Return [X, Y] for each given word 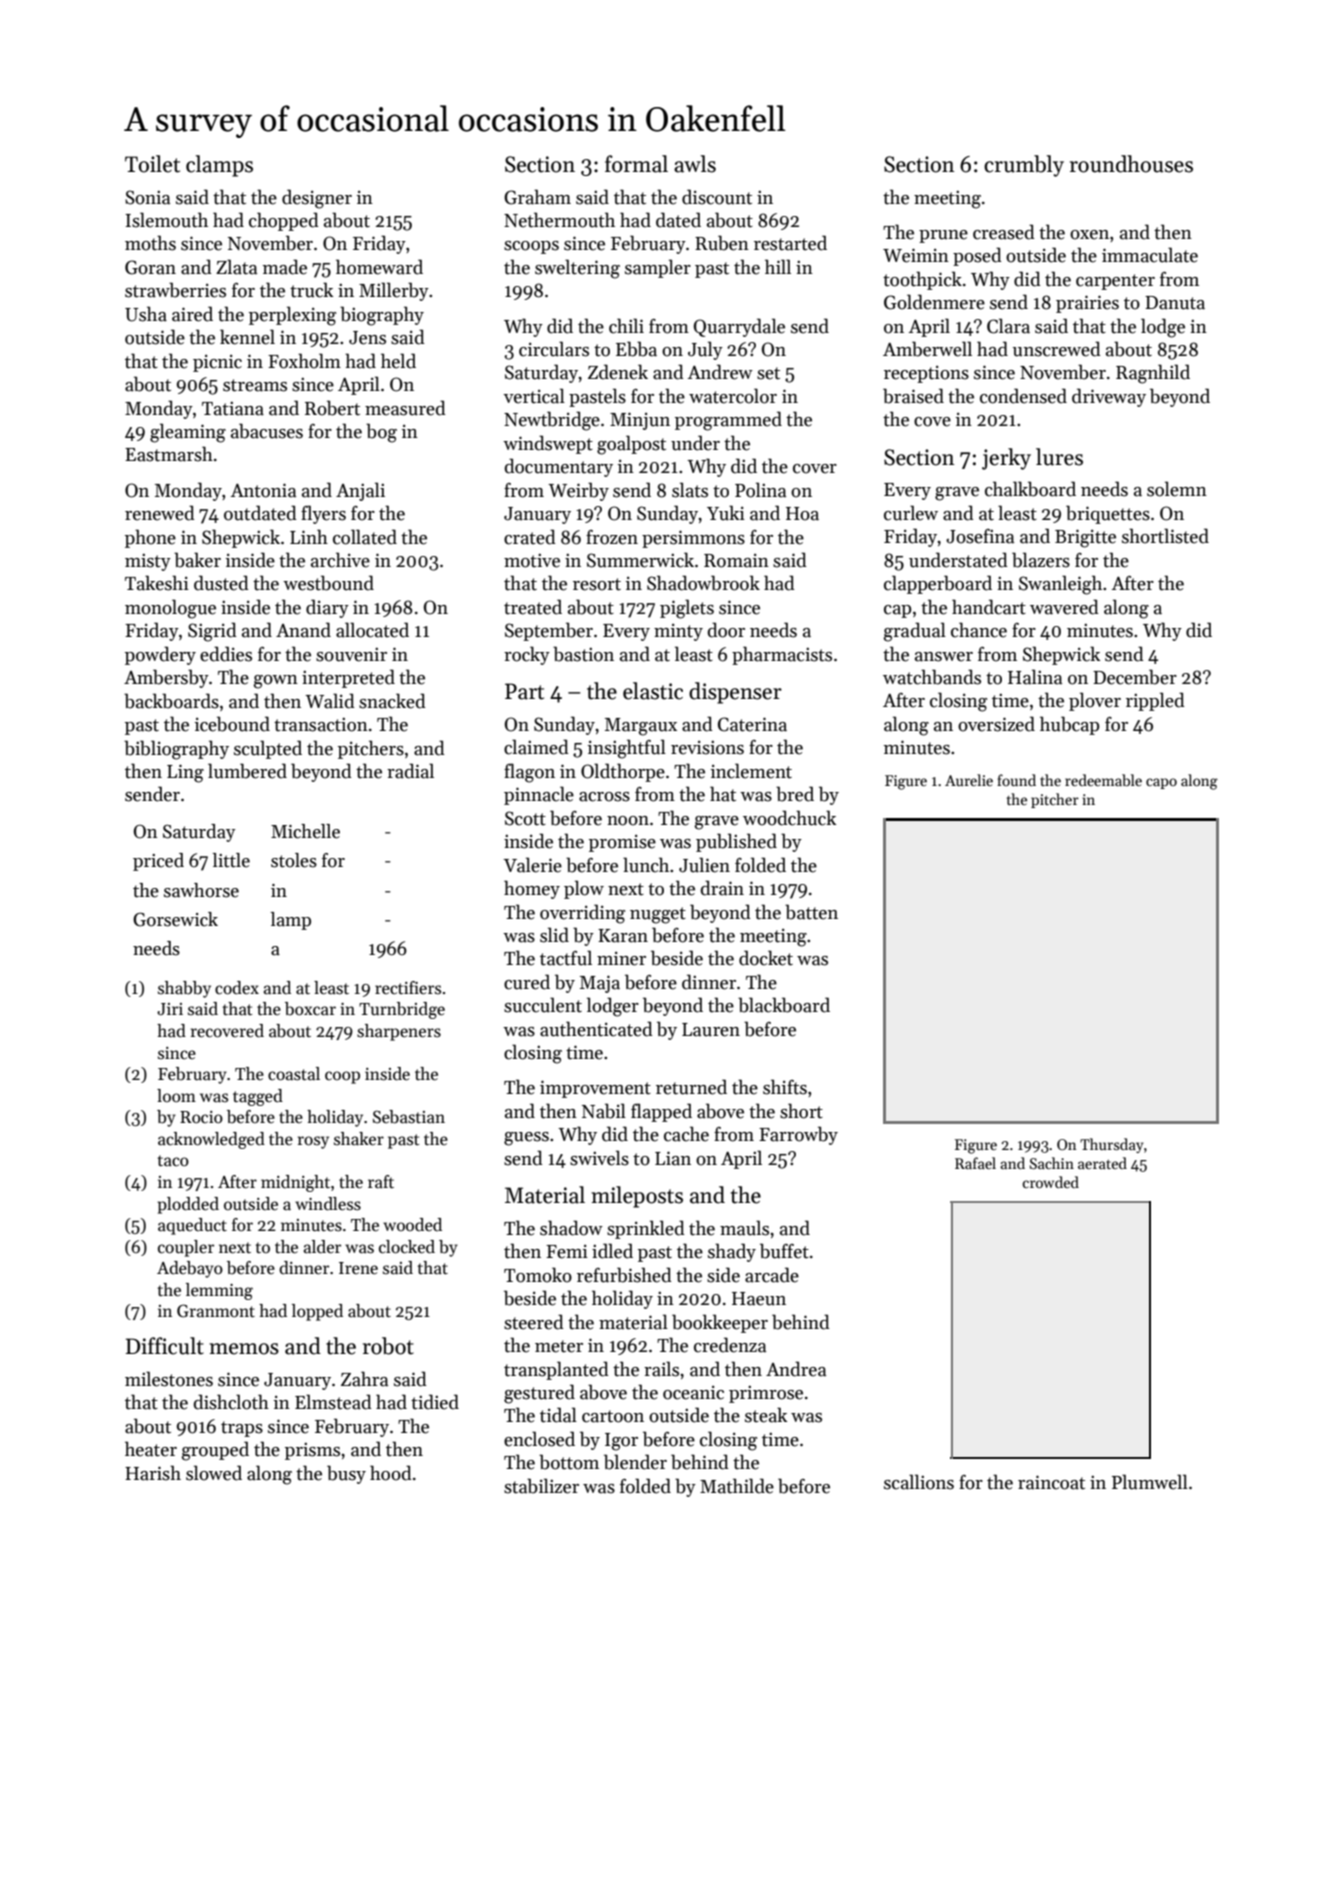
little [231, 860]
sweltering [577, 269]
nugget [658, 915]
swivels [599, 1158]
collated [365, 537]
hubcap [1069, 725]
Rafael [975, 1163]
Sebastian [409, 1117]
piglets [687, 609]
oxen [1089, 235]
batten [811, 912]
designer [317, 199]
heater [151, 1449]
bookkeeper [720, 1323]
